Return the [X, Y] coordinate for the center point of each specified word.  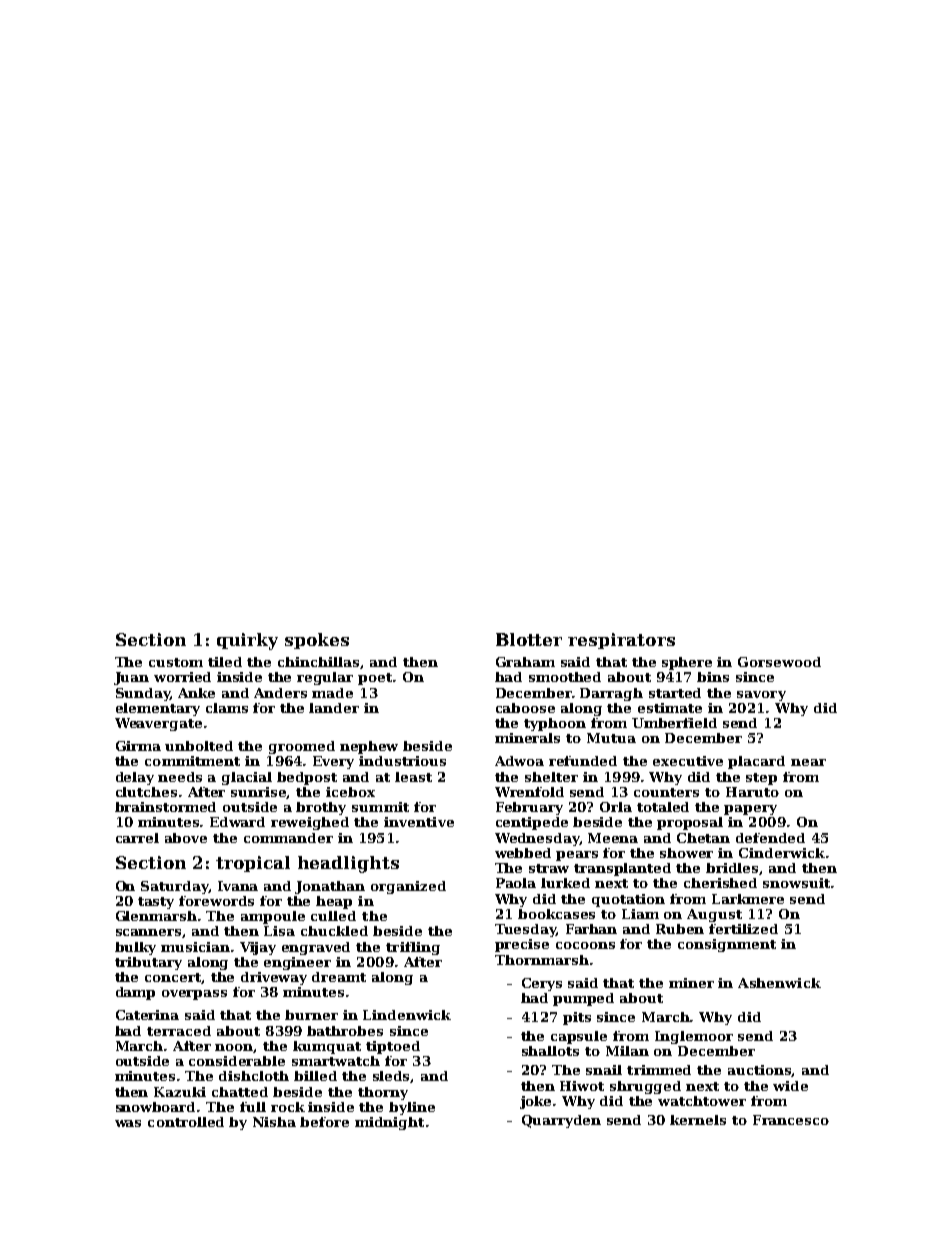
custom [176, 662]
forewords [216, 901]
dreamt [339, 977]
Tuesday [525, 930]
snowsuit [796, 883]
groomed [302, 747]
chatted [240, 1092]
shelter [551, 777]
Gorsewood [779, 662]
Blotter [529, 639]
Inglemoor [694, 1037]
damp [135, 993]
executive [688, 761]
